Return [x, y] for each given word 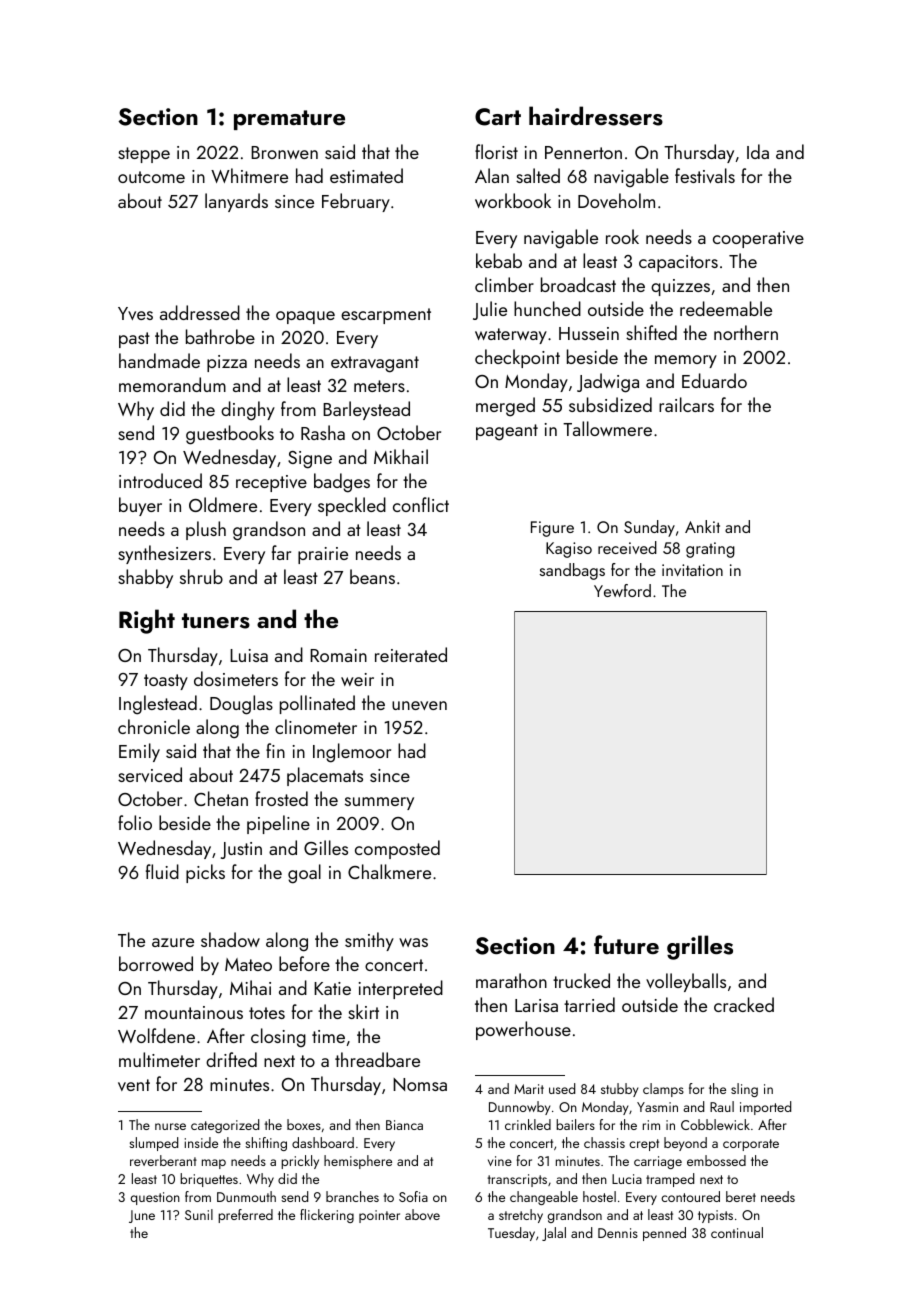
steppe [144, 155]
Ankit [702, 526]
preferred [245, 1216]
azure [173, 942]
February [356, 202]
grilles [700, 947]
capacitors [678, 263]
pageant [507, 432]
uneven [419, 705]
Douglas [241, 705]
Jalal [554, 1234]
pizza [227, 363]
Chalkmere [389, 871]
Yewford [622, 590]
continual [737, 1232]
